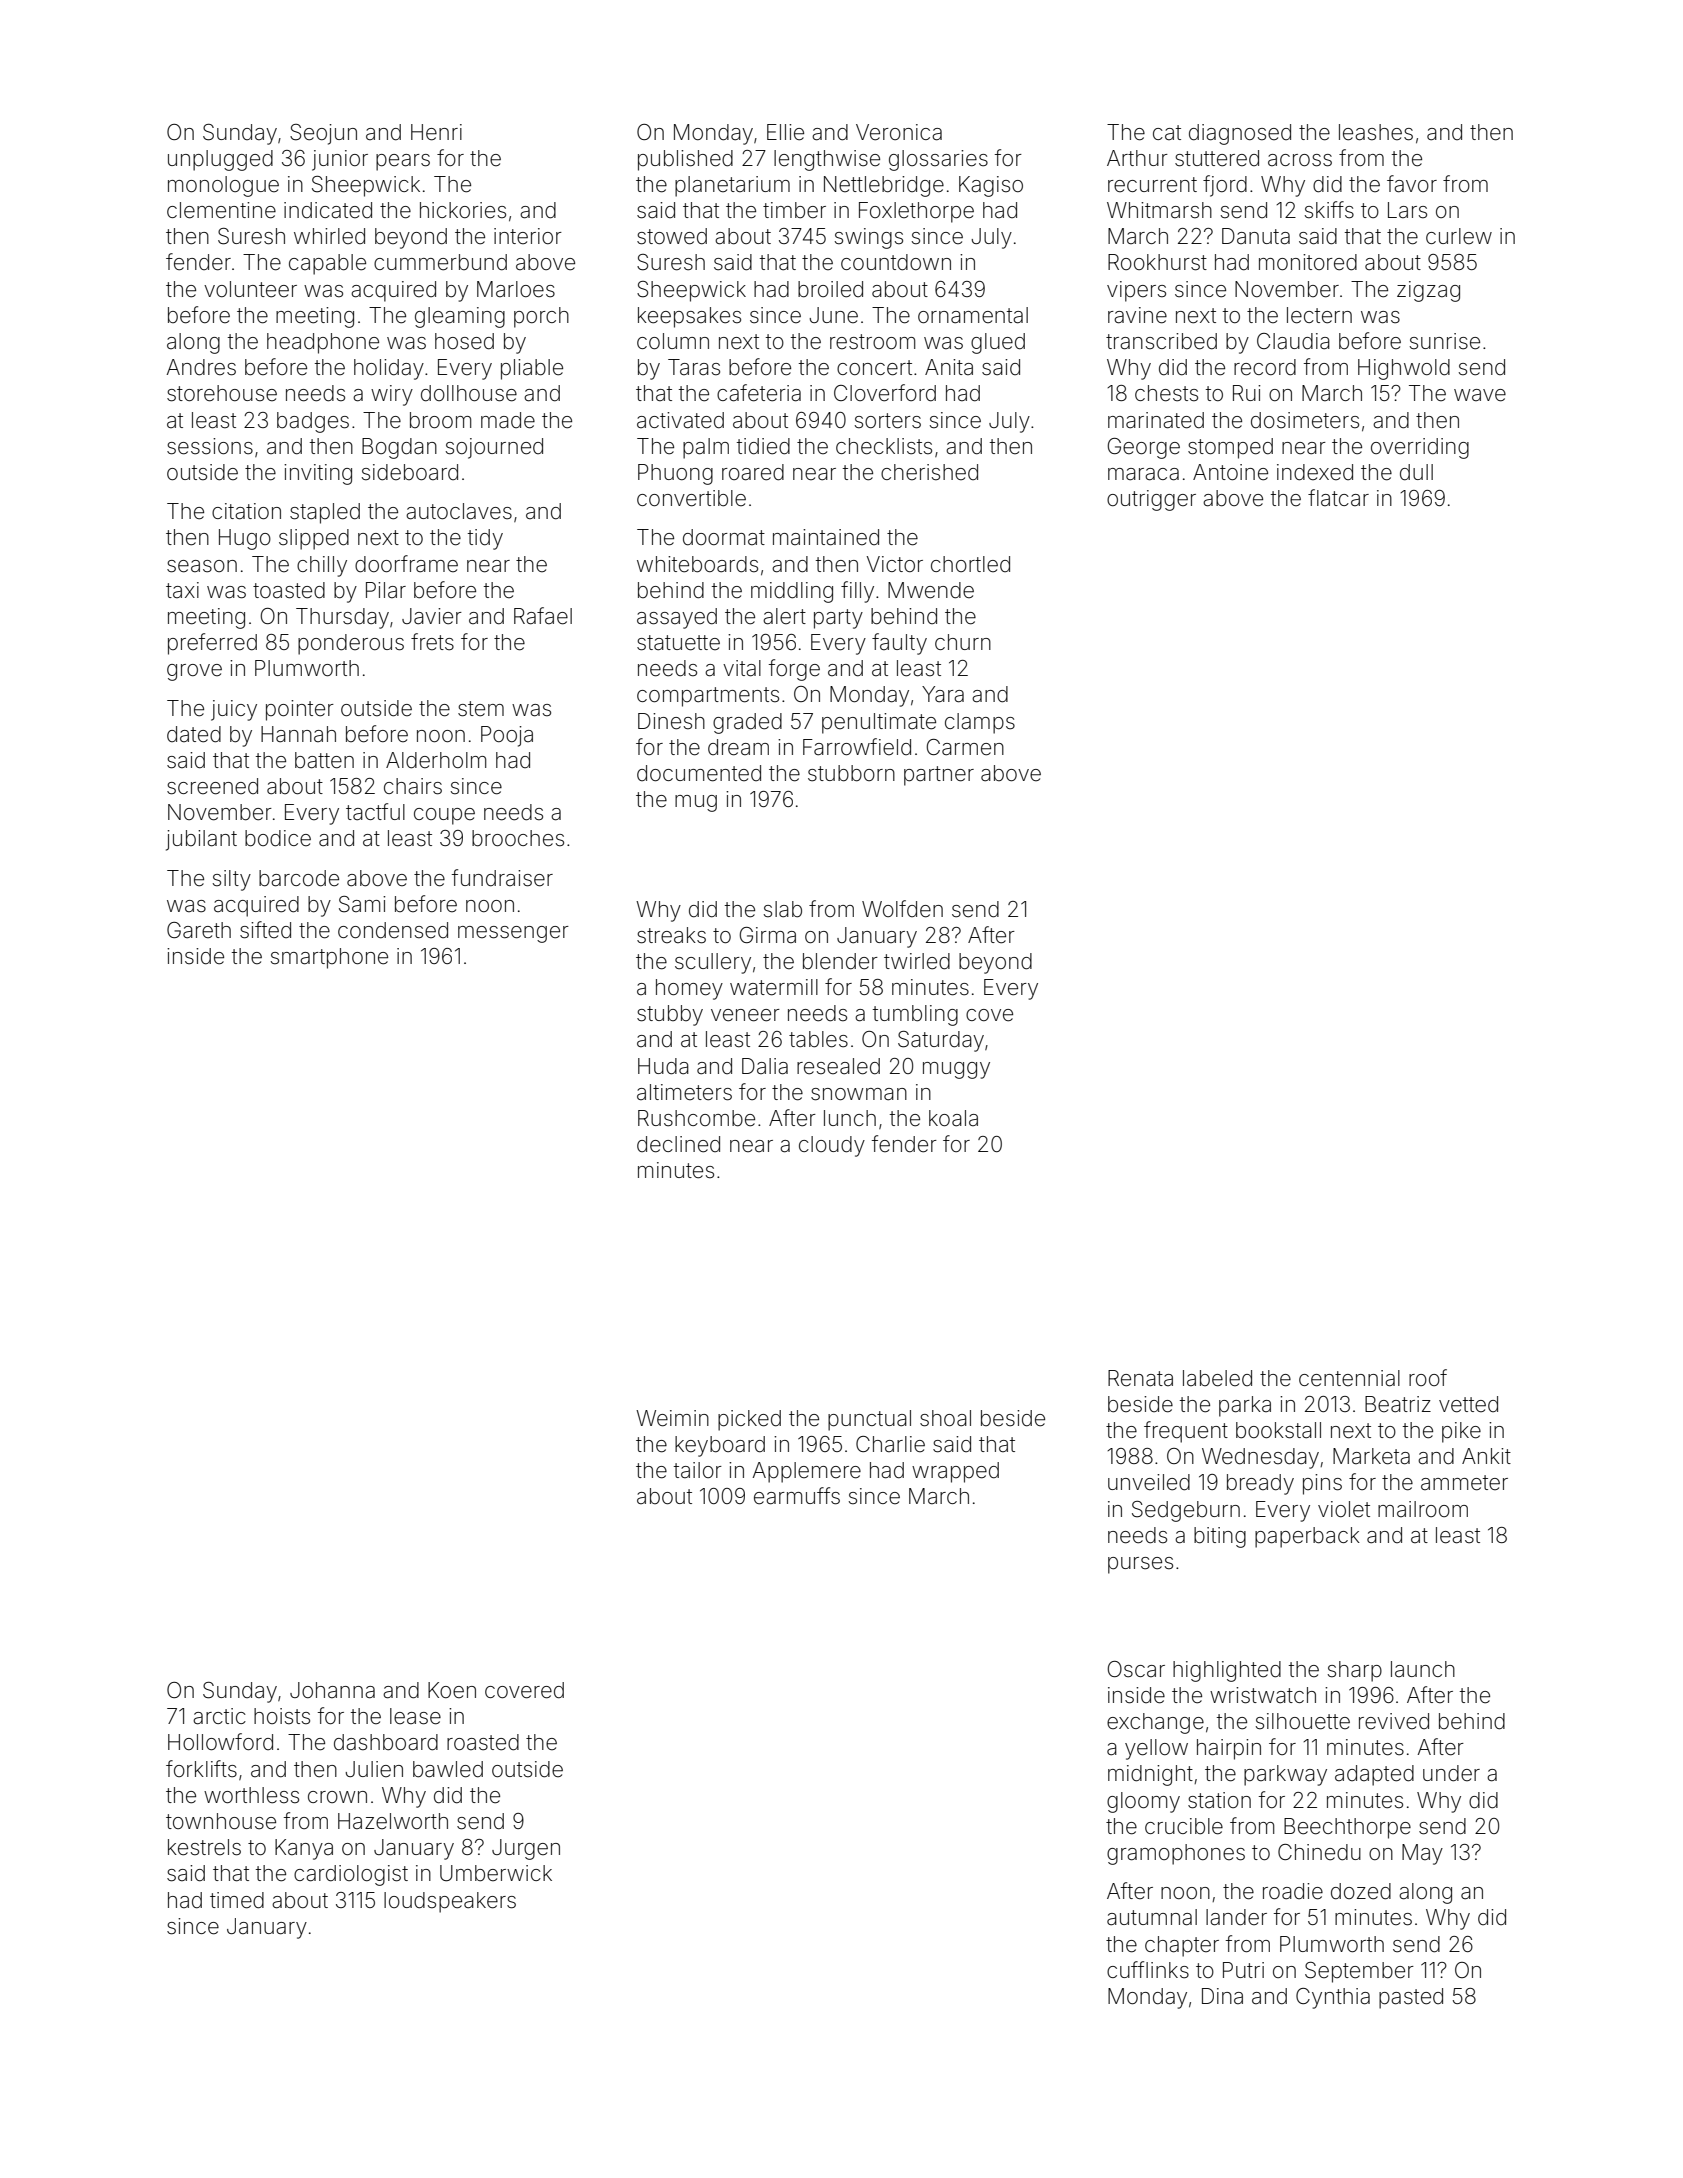 This image has width=1683, height=2178. Describe the element at coordinates (464, 341) in the image. I see `hosed` at that location.
